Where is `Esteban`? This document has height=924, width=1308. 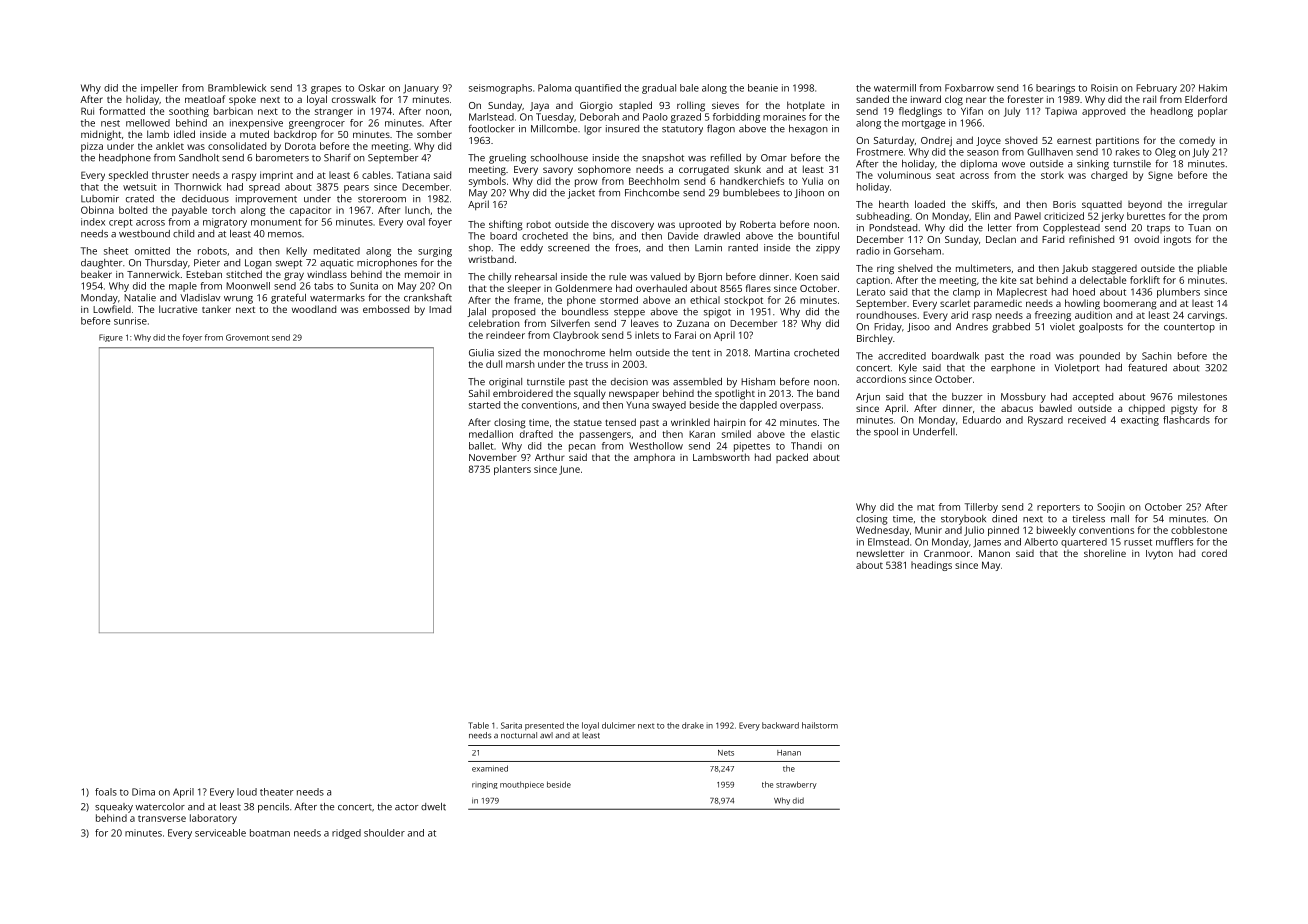
Esteban is located at coordinates (204, 274).
